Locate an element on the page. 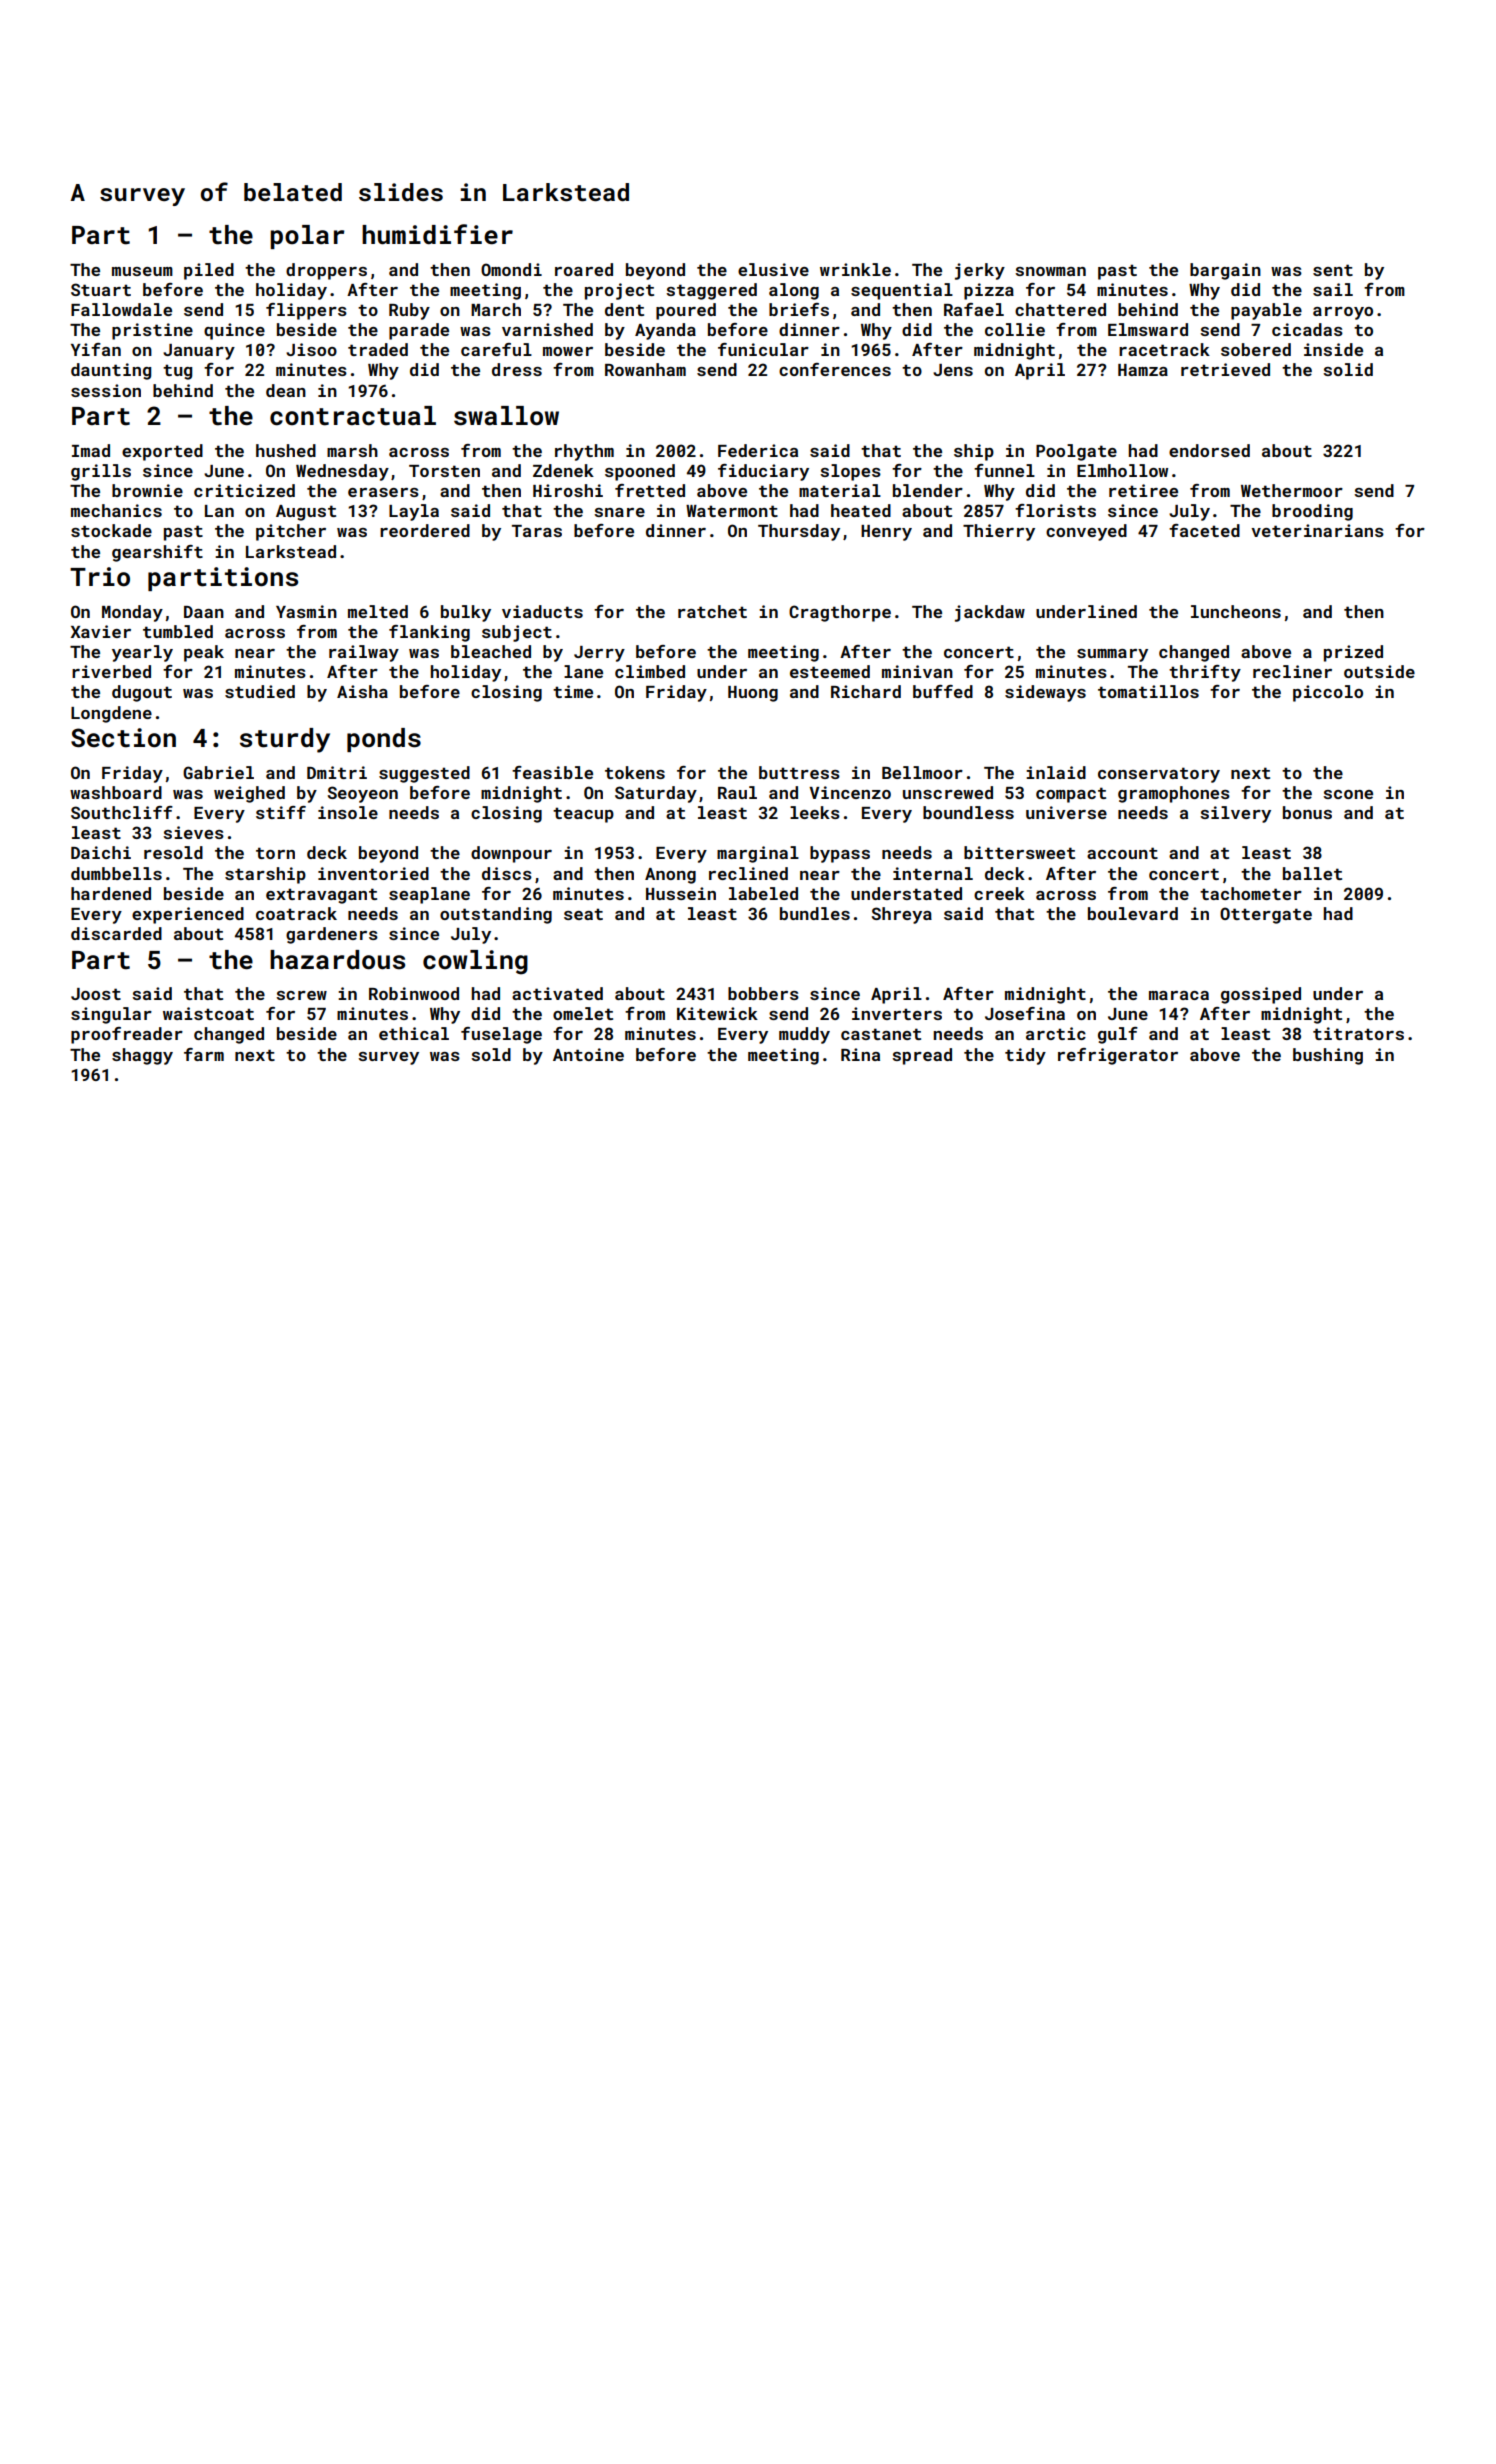 Image resolution: width=1496 pixels, height=2464 pixels. boulevard is located at coordinates (1133, 913).
